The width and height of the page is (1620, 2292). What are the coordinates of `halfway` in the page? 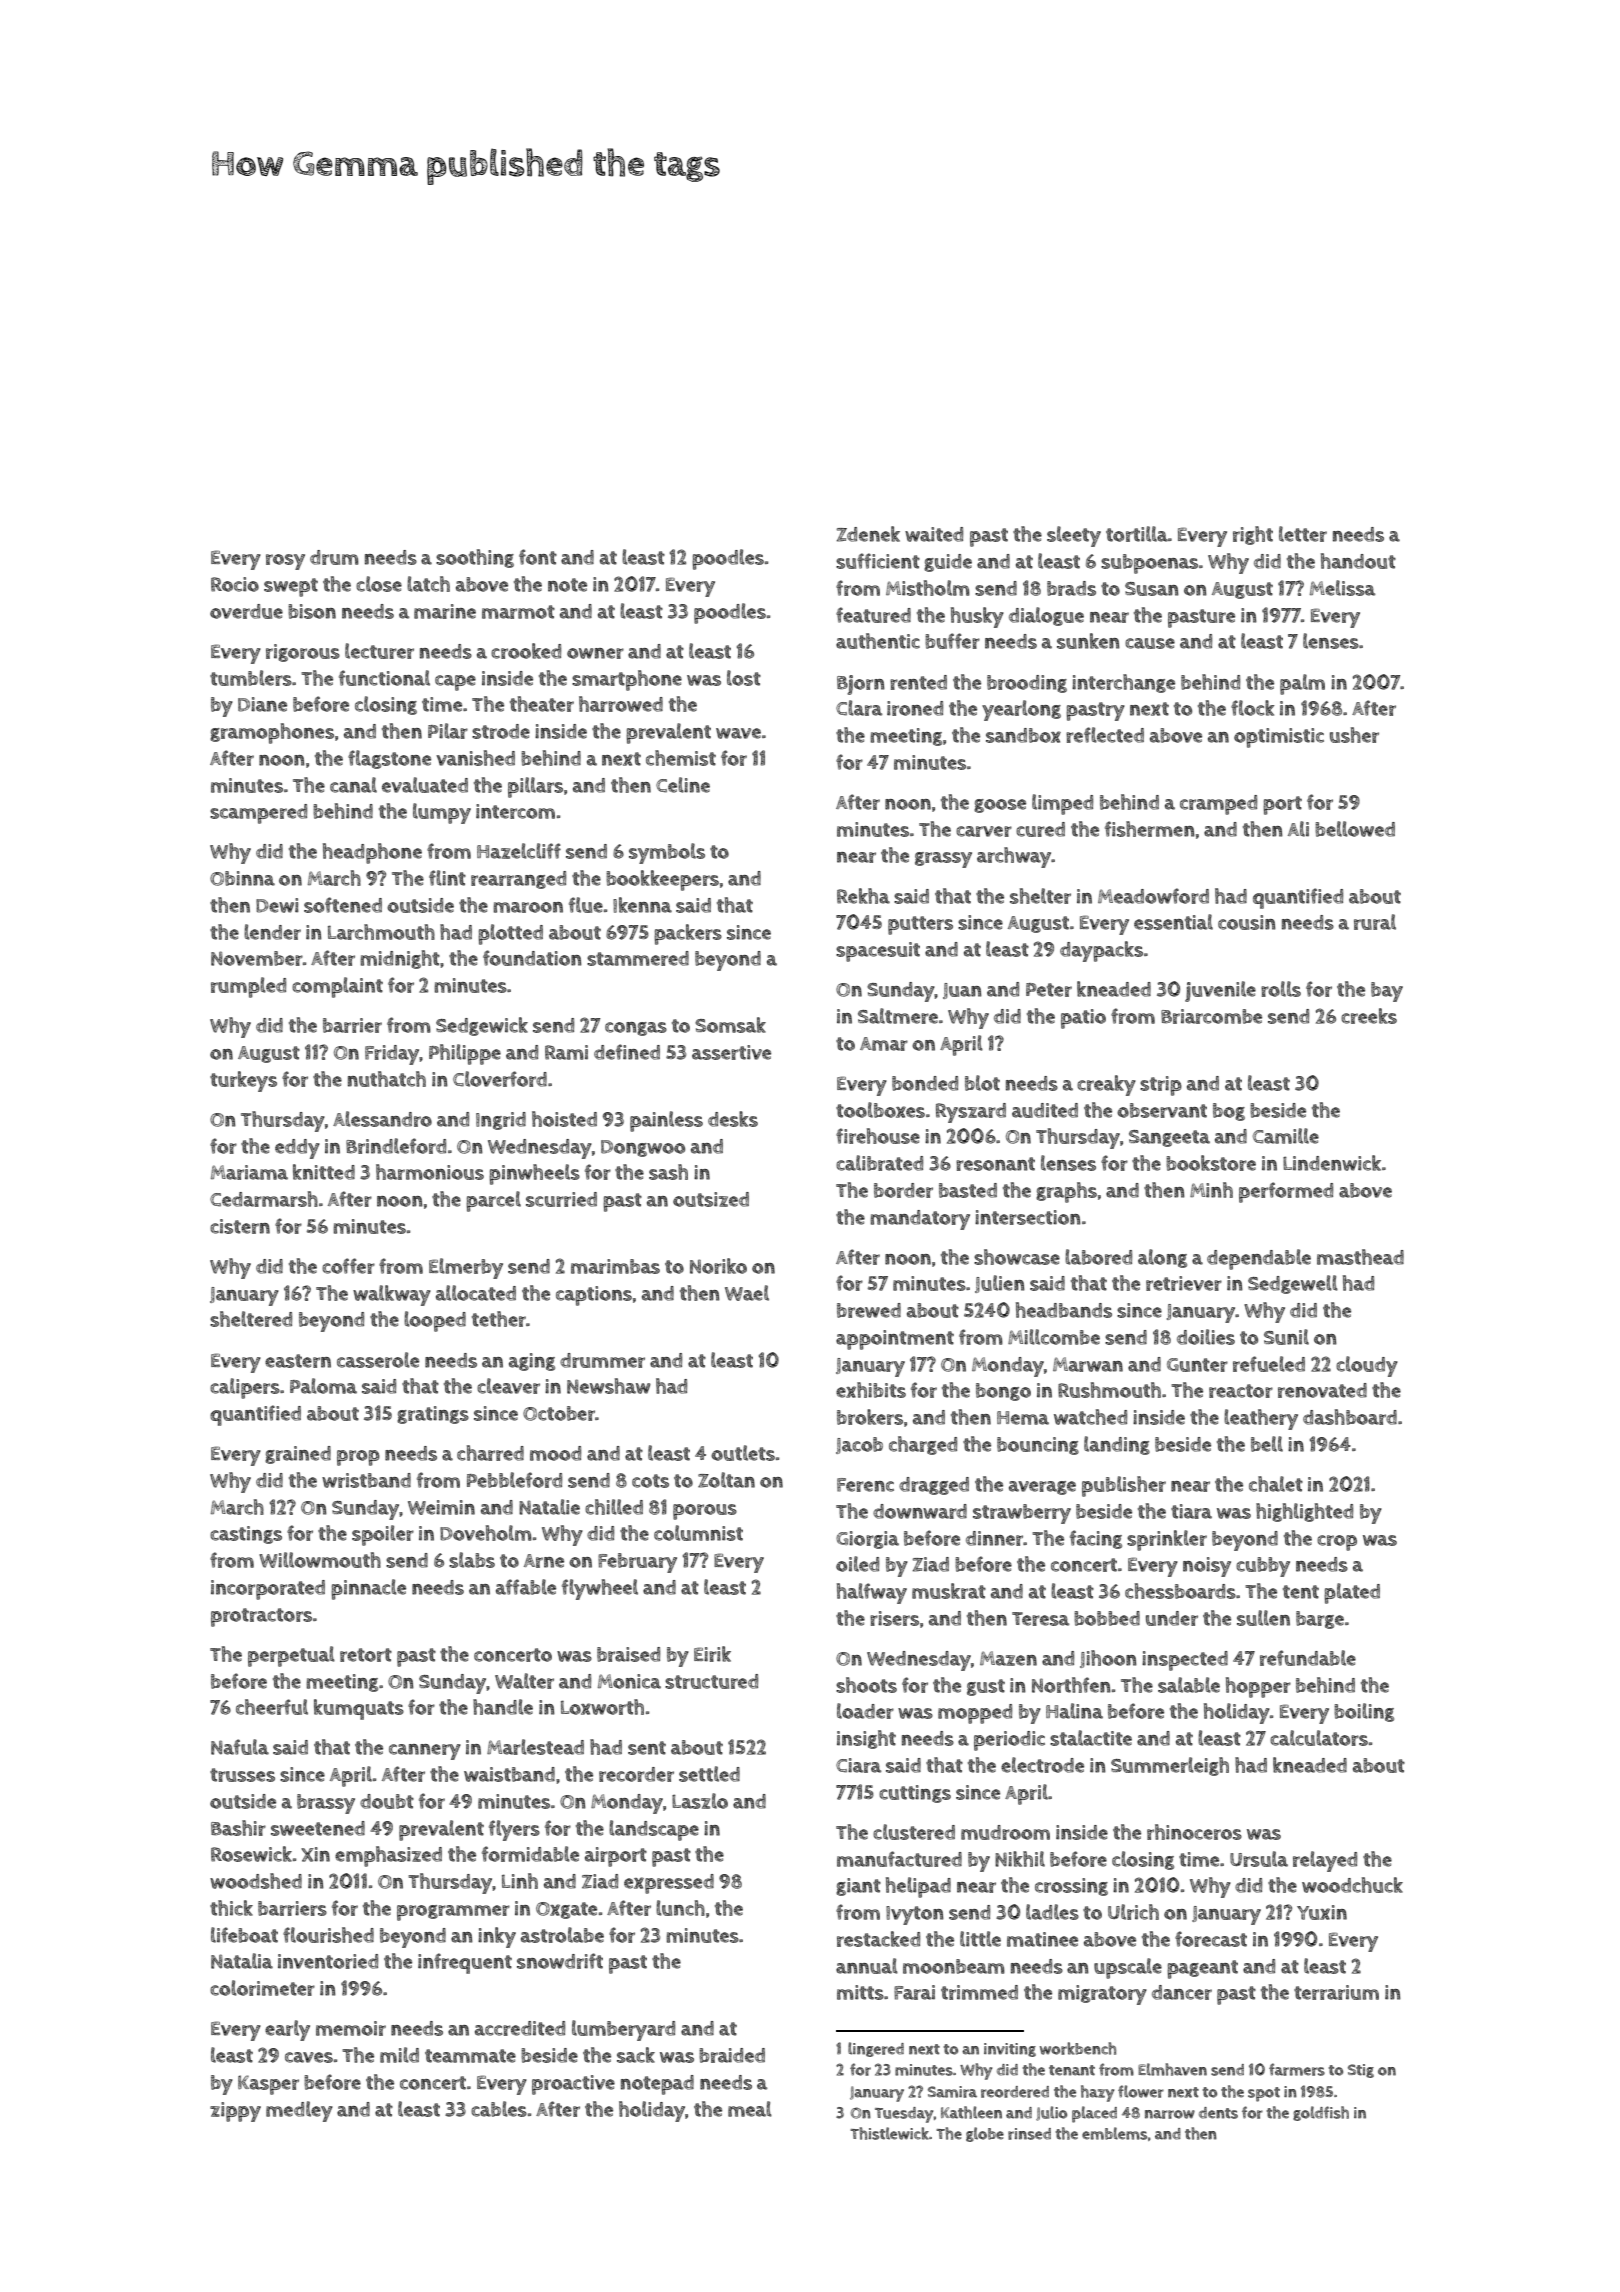 It's located at (872, 1593).
